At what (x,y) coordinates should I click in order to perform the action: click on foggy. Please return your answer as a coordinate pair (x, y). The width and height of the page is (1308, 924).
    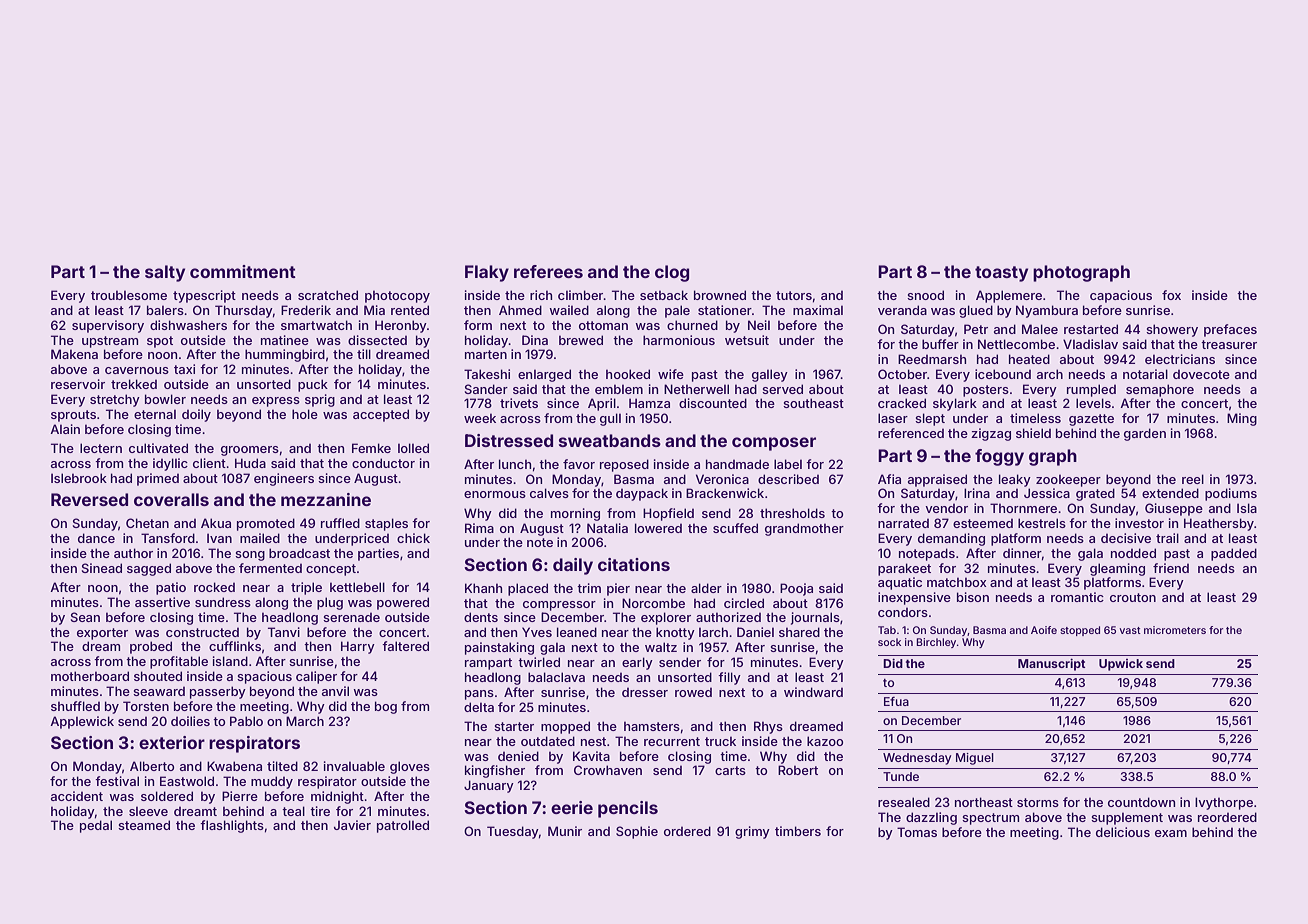
    Looking at the image, I should click on (999, 457).
